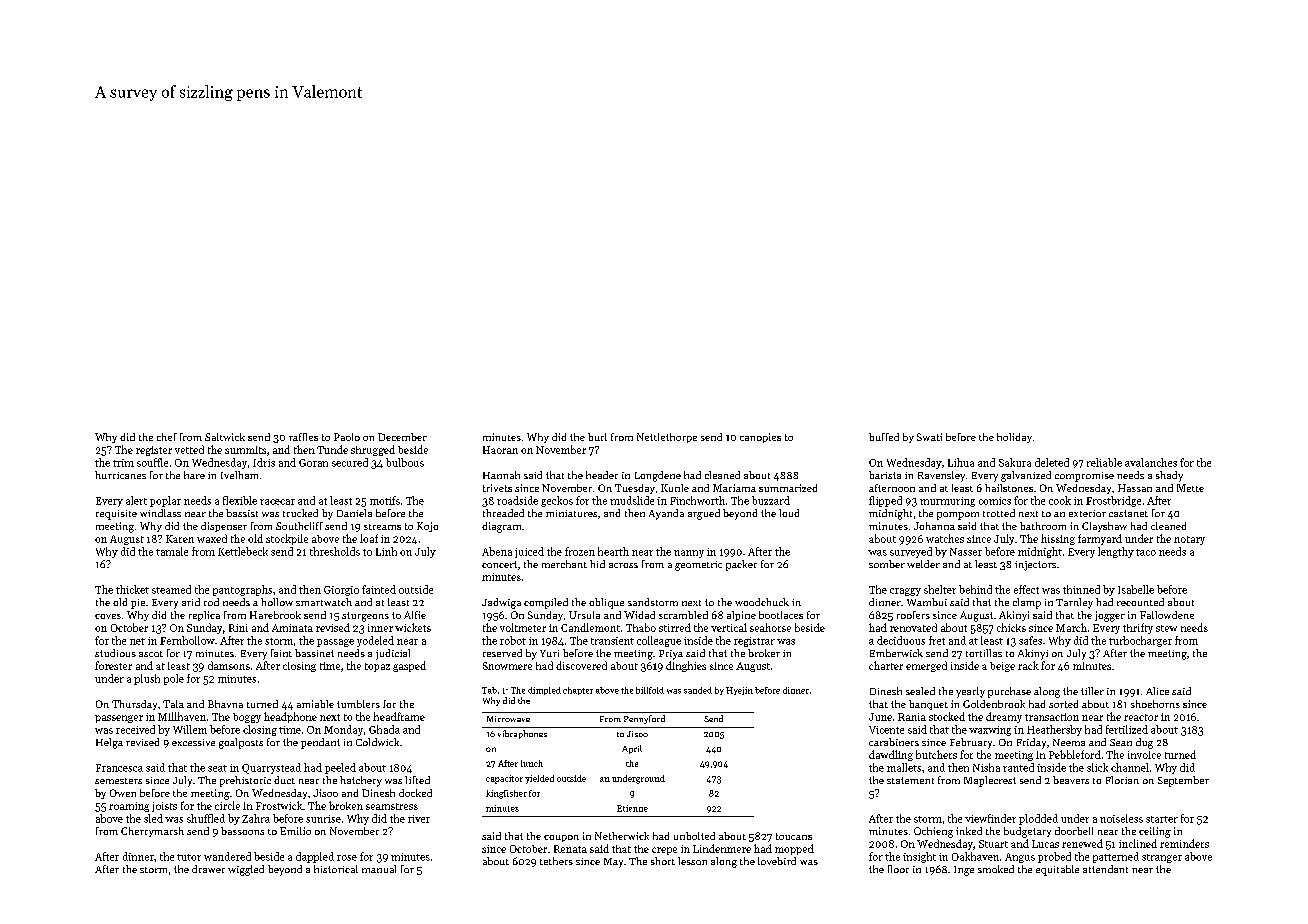 The width and height of the screenshot is (1308, 924). Describe the element at coordinates (971, 743) in the screenshot. I see `February` at that location.
